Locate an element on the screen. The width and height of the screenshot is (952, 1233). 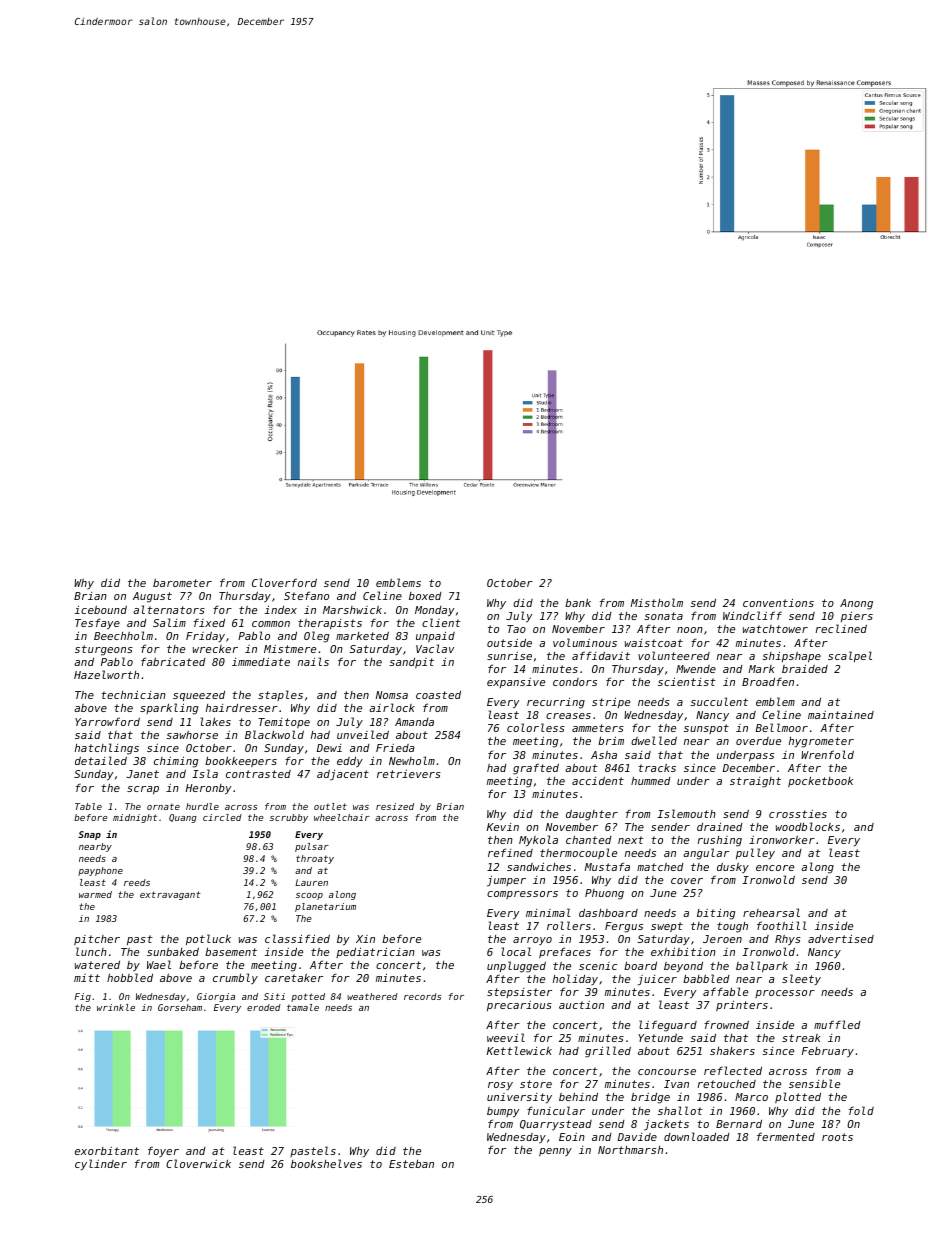
noon is located at coordinates (690, 630).
